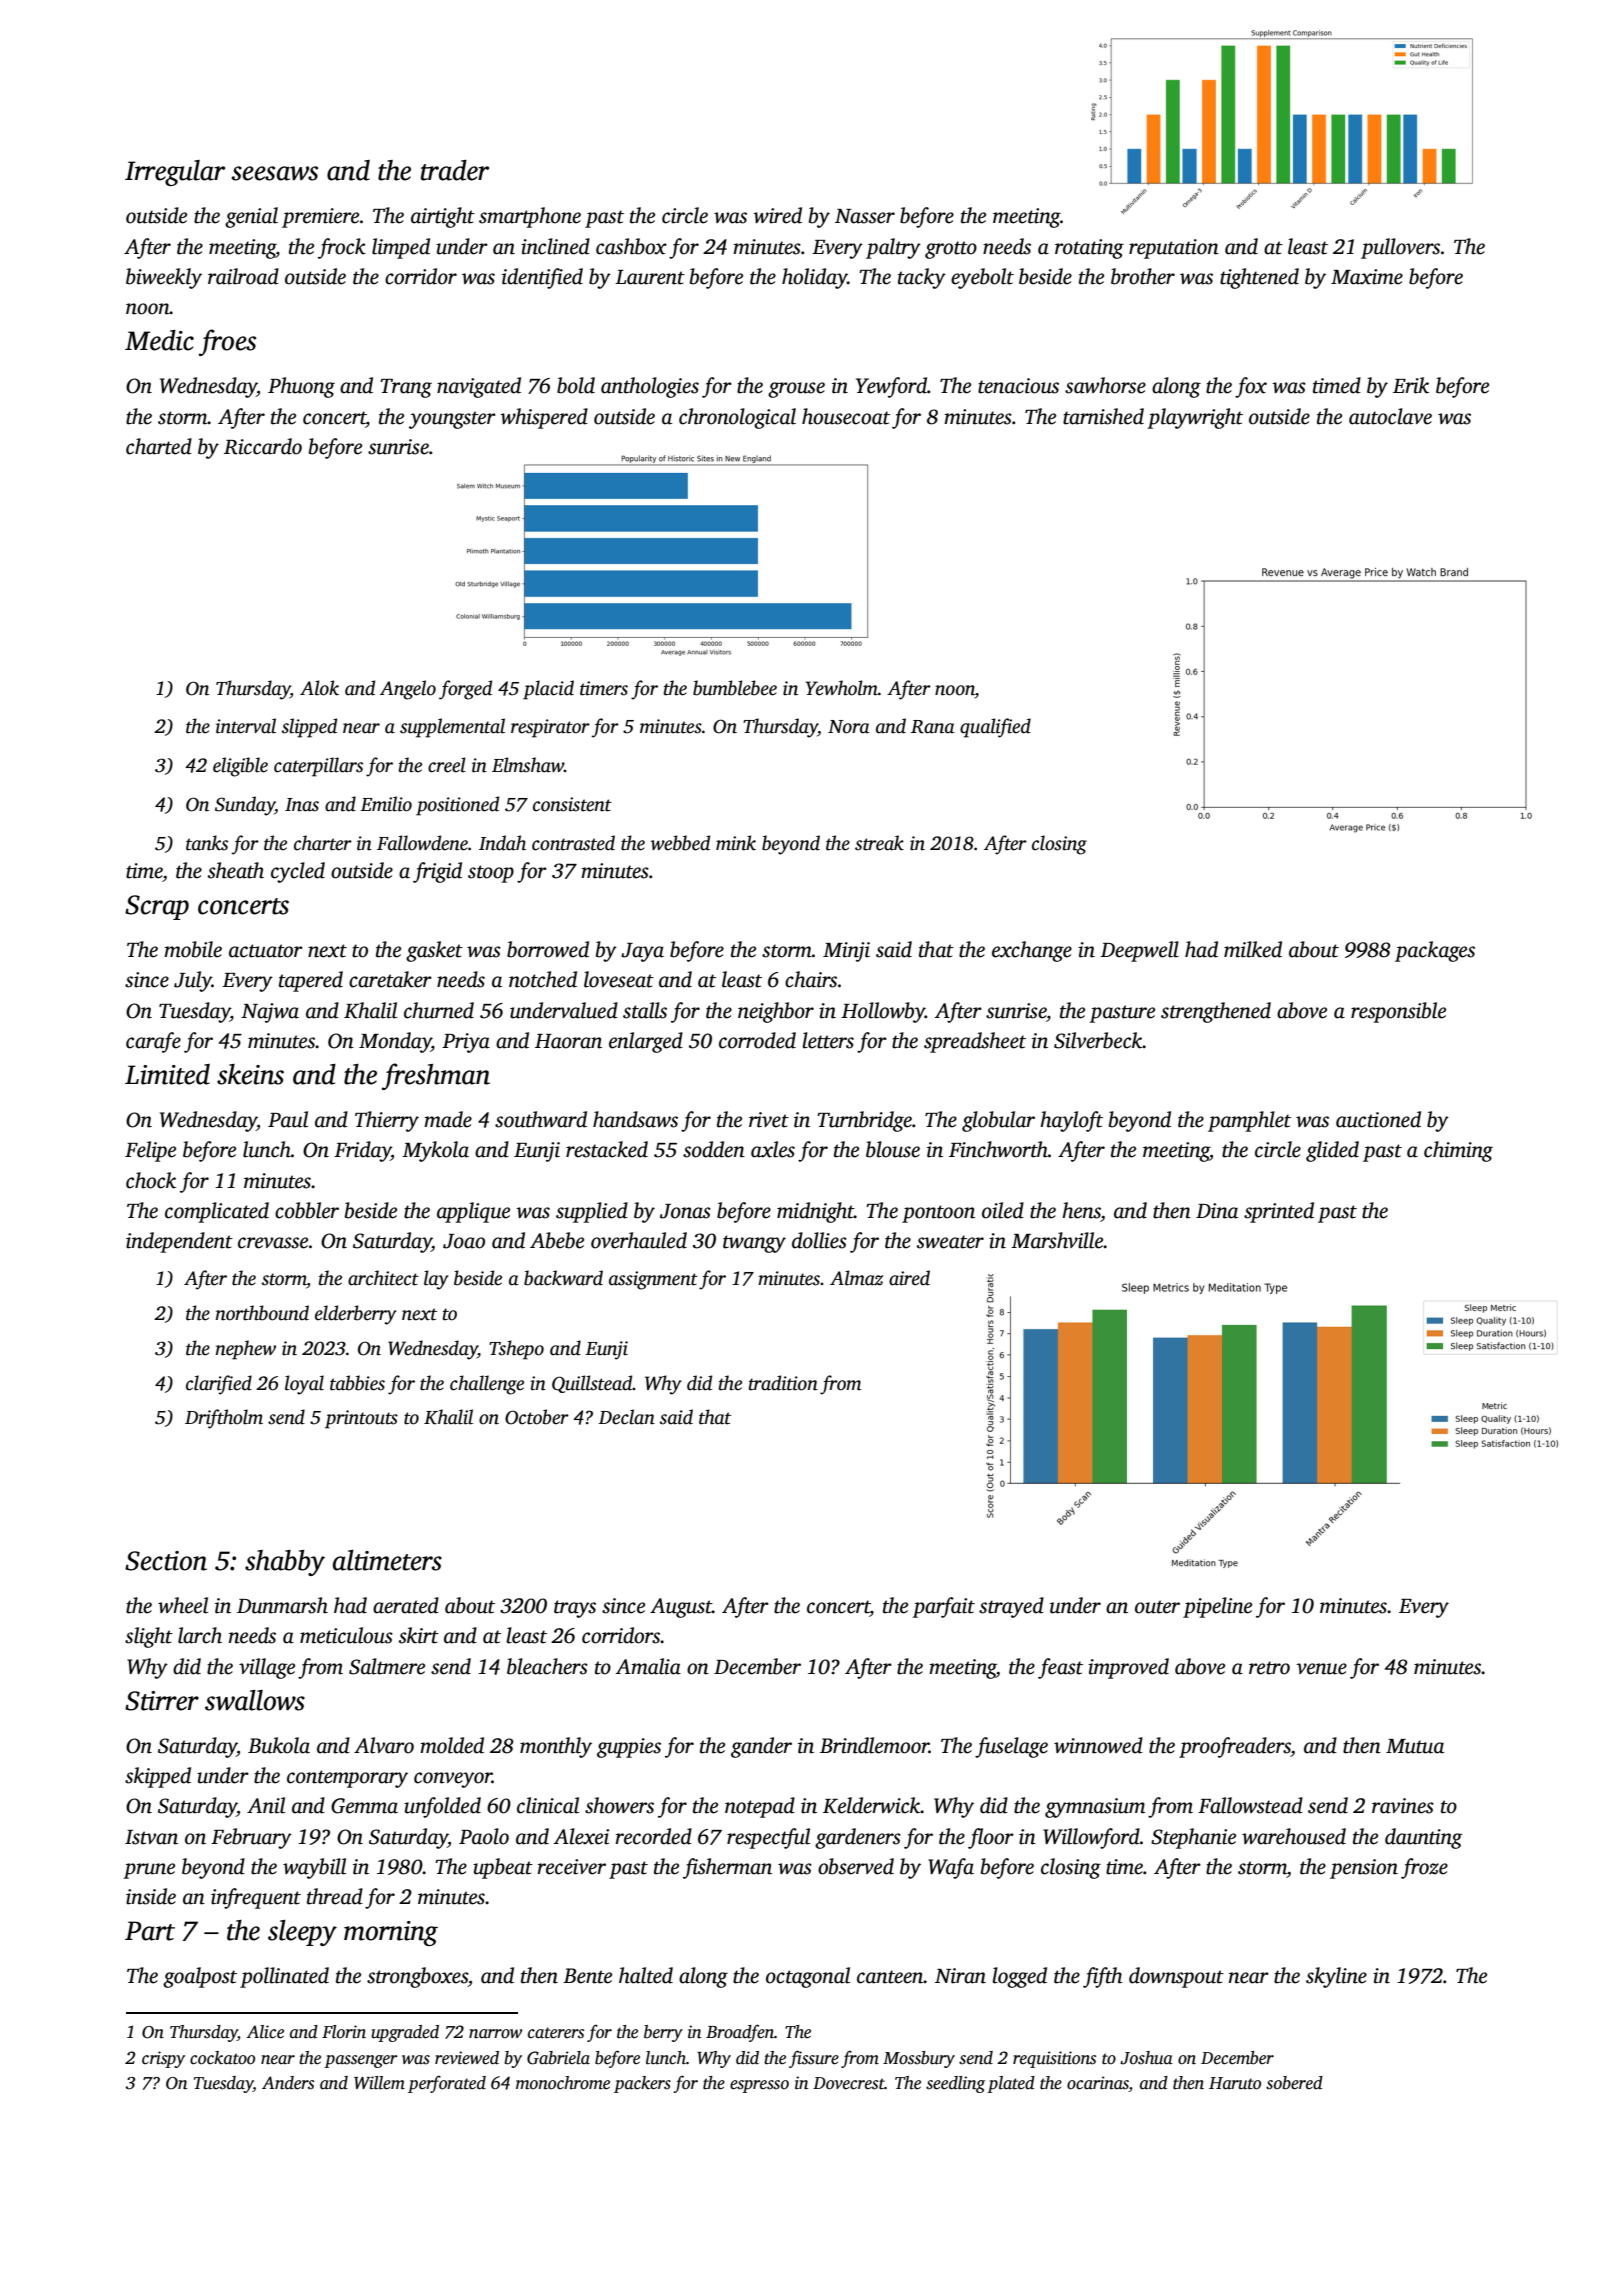 The image size is (1620, 2292). I want to click on neighbor, so click(776, 1012).
